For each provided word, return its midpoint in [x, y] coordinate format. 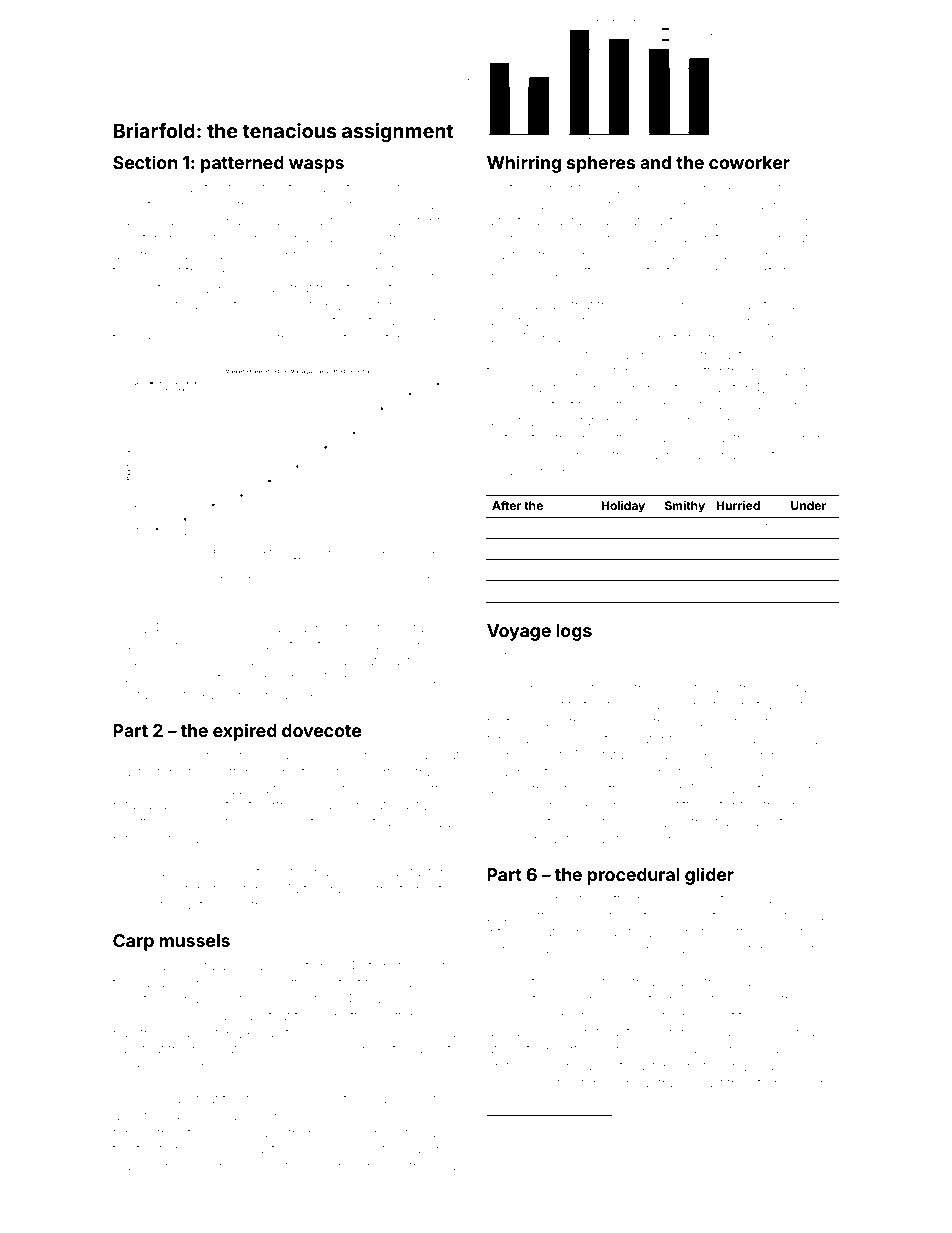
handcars [398, 580]
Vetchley [301, 582]
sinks [796, 1166]
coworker [749, 162]
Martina [302, 889]
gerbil [684, 917]
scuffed [431, 788]
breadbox [668, 439]
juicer [547, 1167]
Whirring [524, 164]
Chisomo [236, 1165]
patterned [242, 164]
